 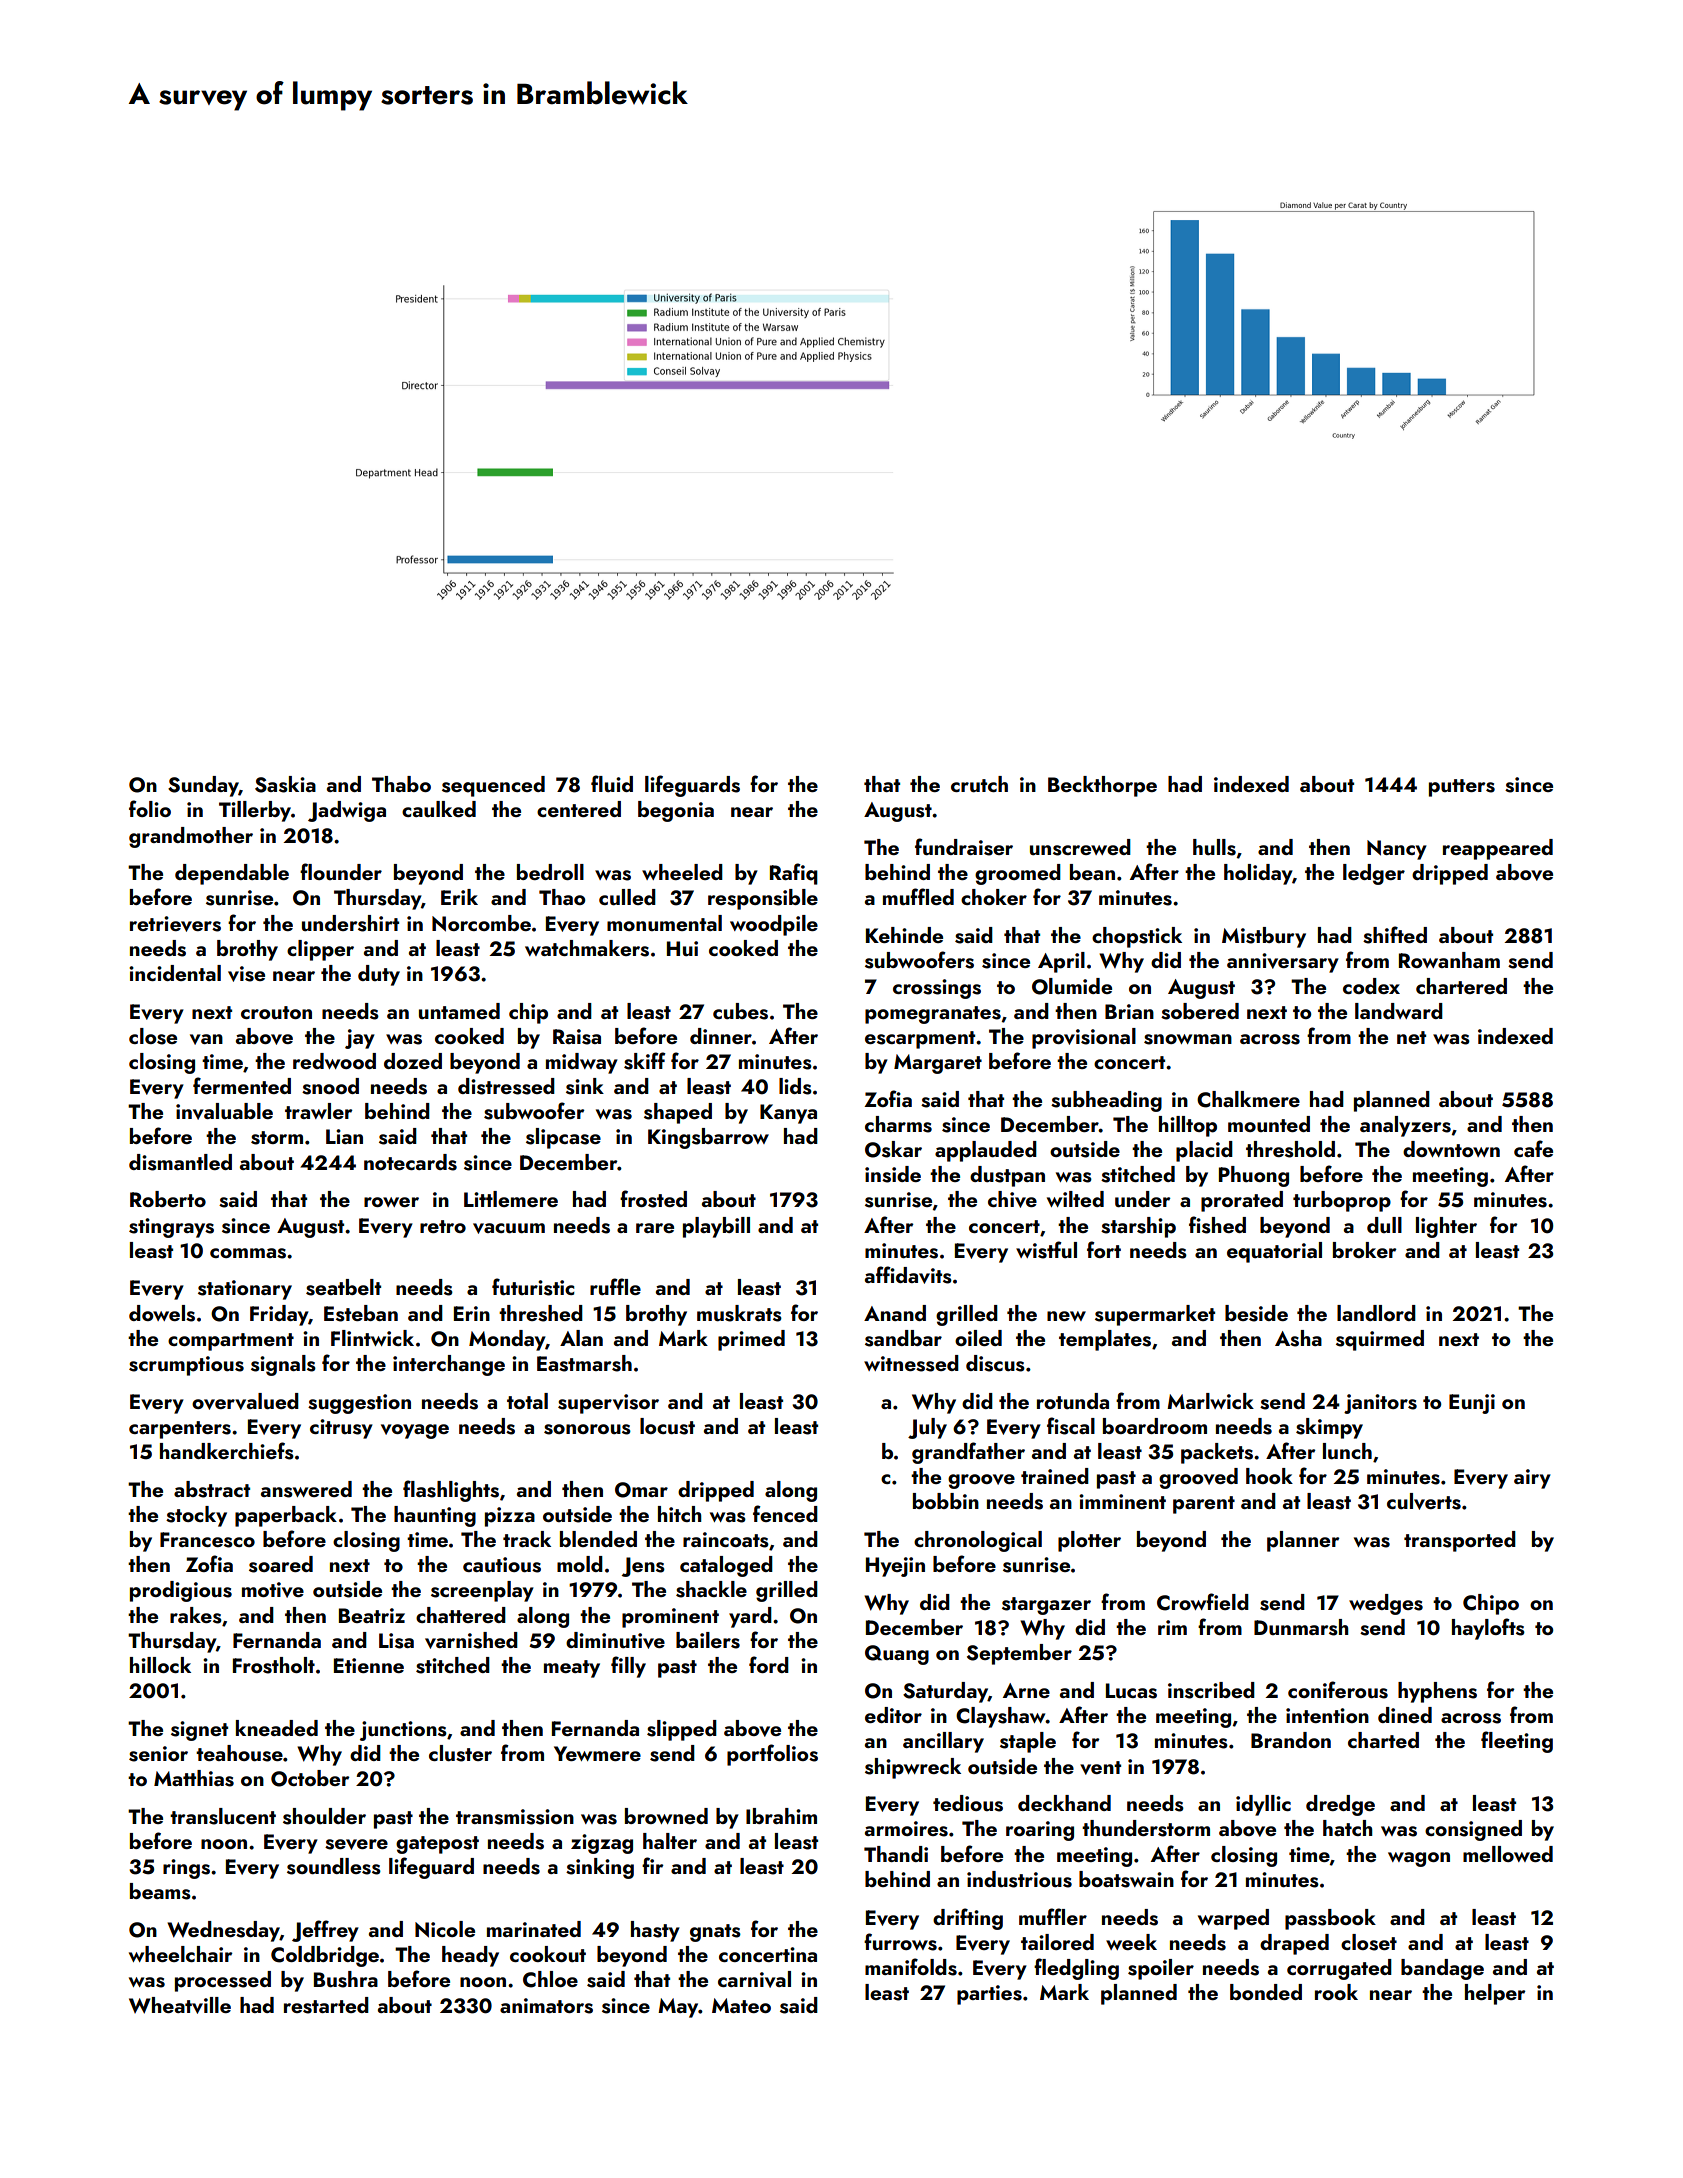 I want to click on Nicole, so click(x=445, y=1929).
